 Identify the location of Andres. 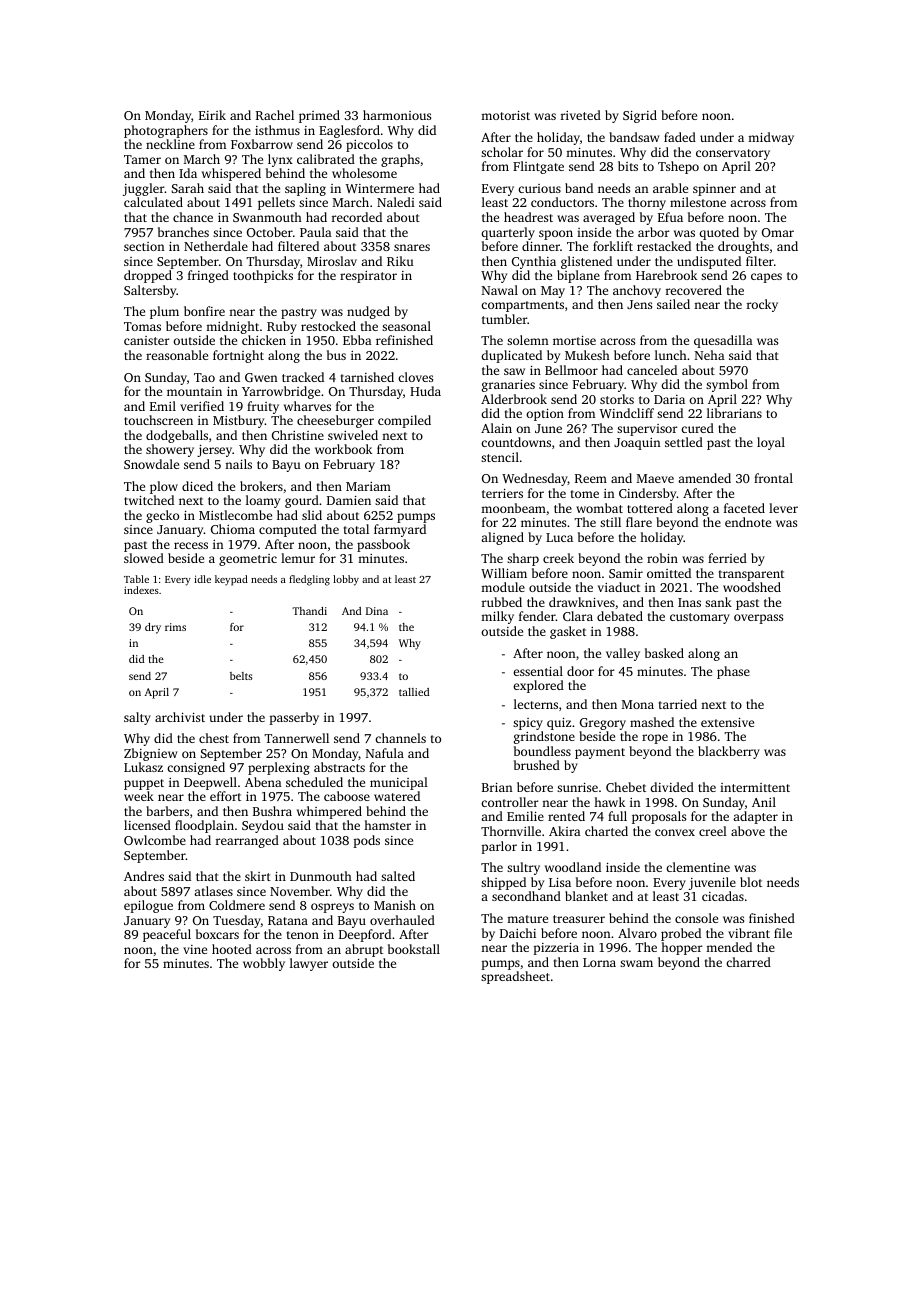
(144, 876).
